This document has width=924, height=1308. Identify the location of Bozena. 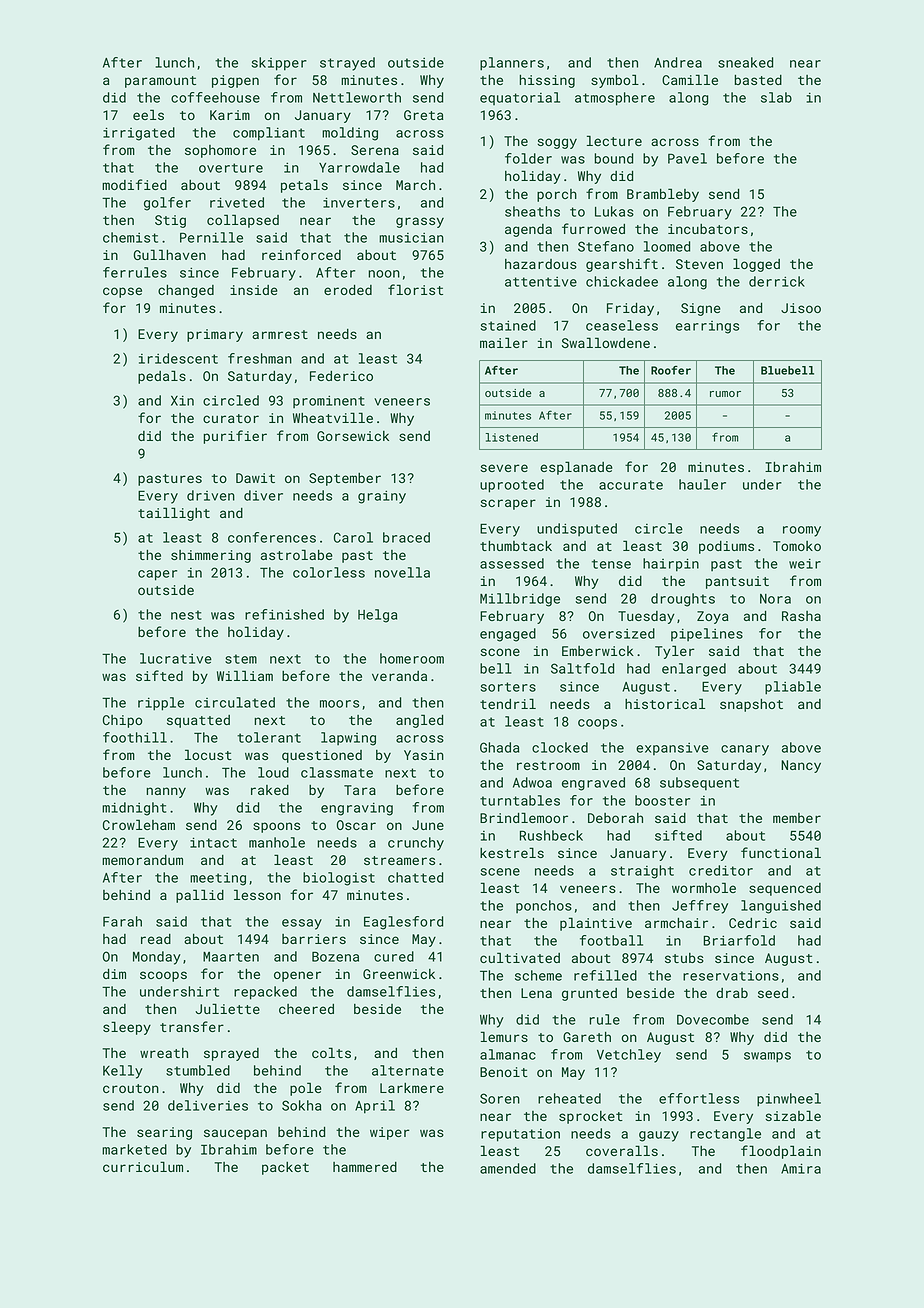
(335, 957).
